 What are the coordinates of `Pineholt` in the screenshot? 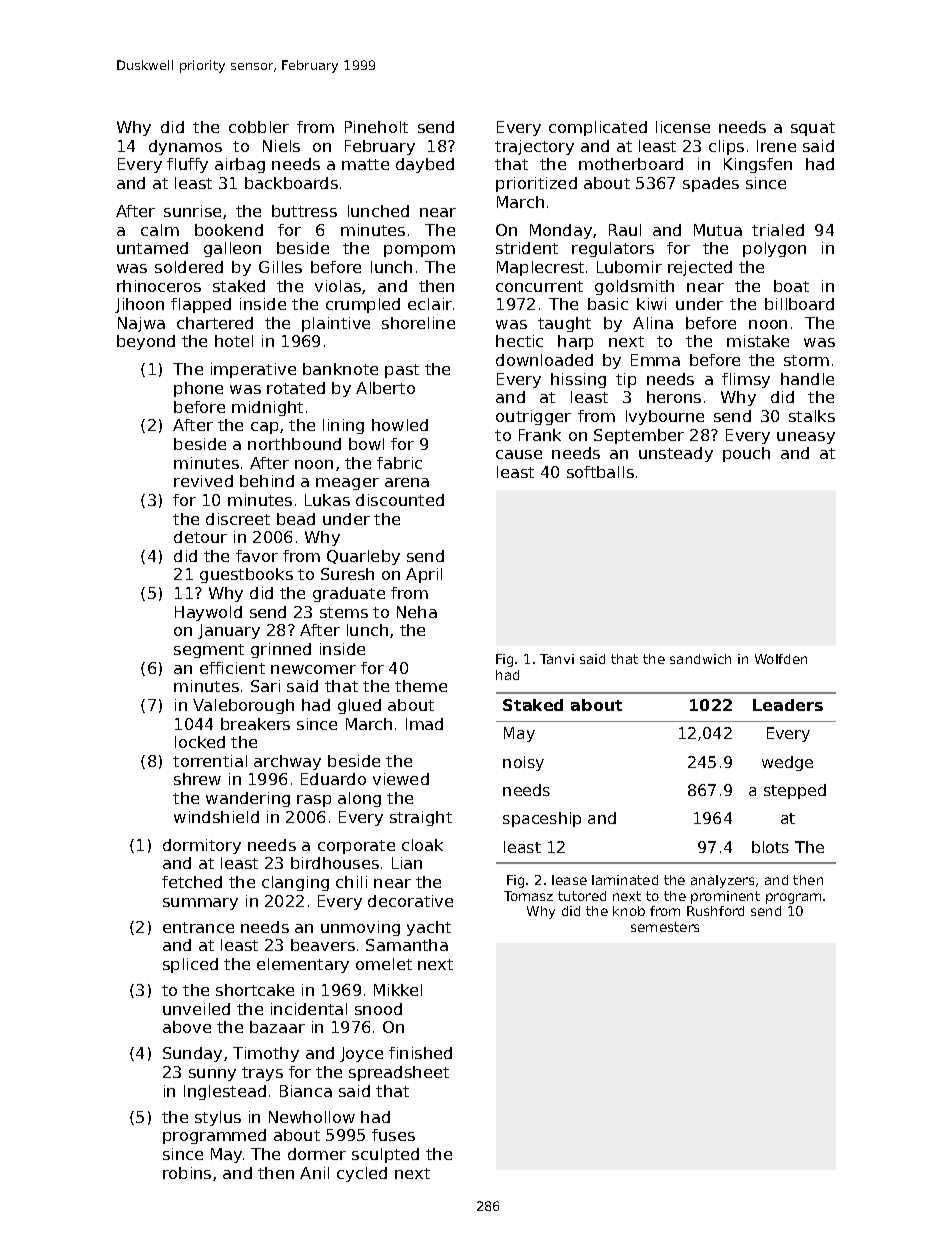 It's located at (376, 127).
